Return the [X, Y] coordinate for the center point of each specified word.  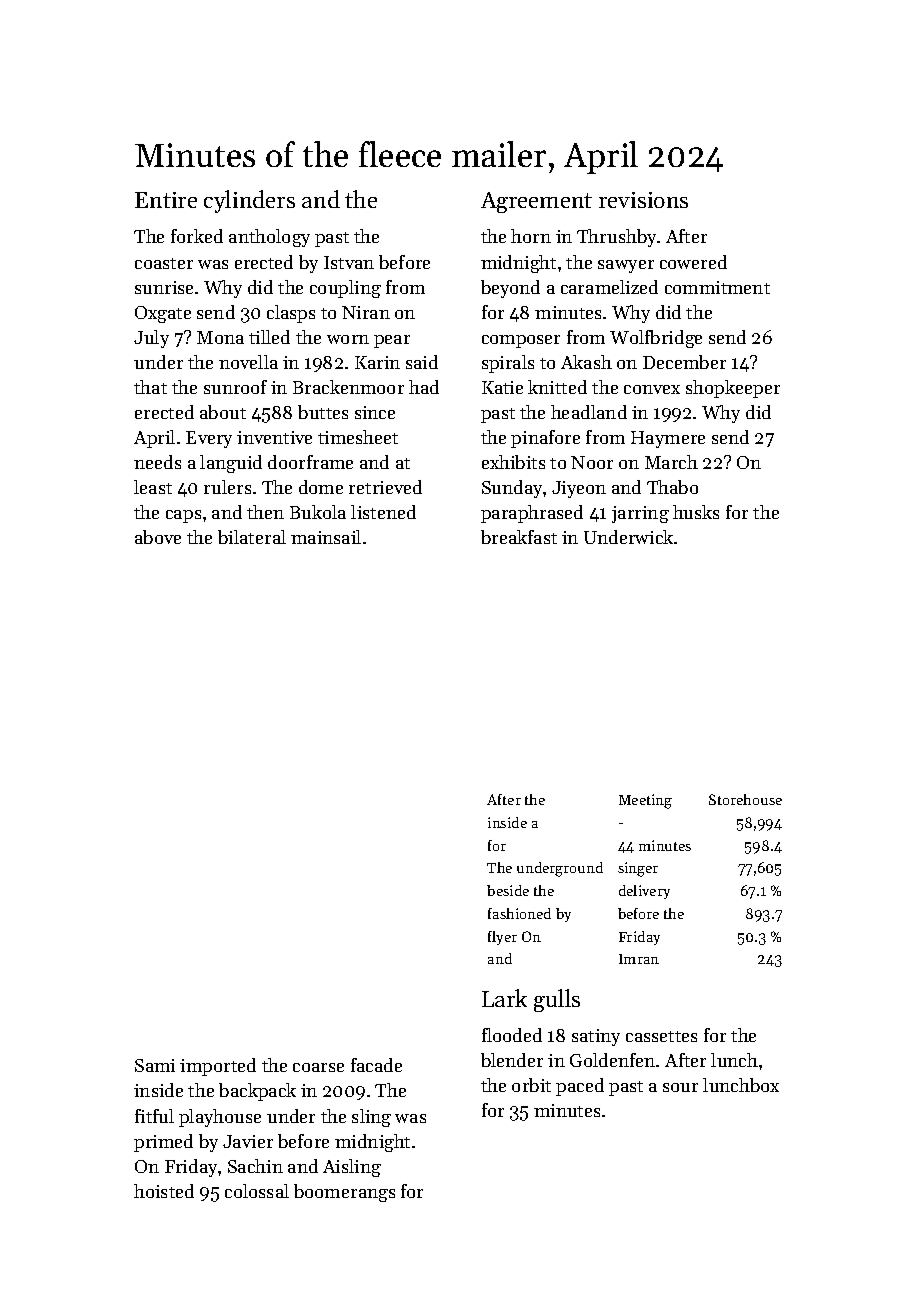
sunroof [235, 387]
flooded [512, 1035]
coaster [164, 263]
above [158, 537]
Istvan [349, 262]
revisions [643, 200]
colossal [257, 1191]
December [684, 362]
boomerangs [344, 1193]
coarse [318, 1067]
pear [392, 341]
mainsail [326, 537]
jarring [640, 514]
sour [680, 1087]
